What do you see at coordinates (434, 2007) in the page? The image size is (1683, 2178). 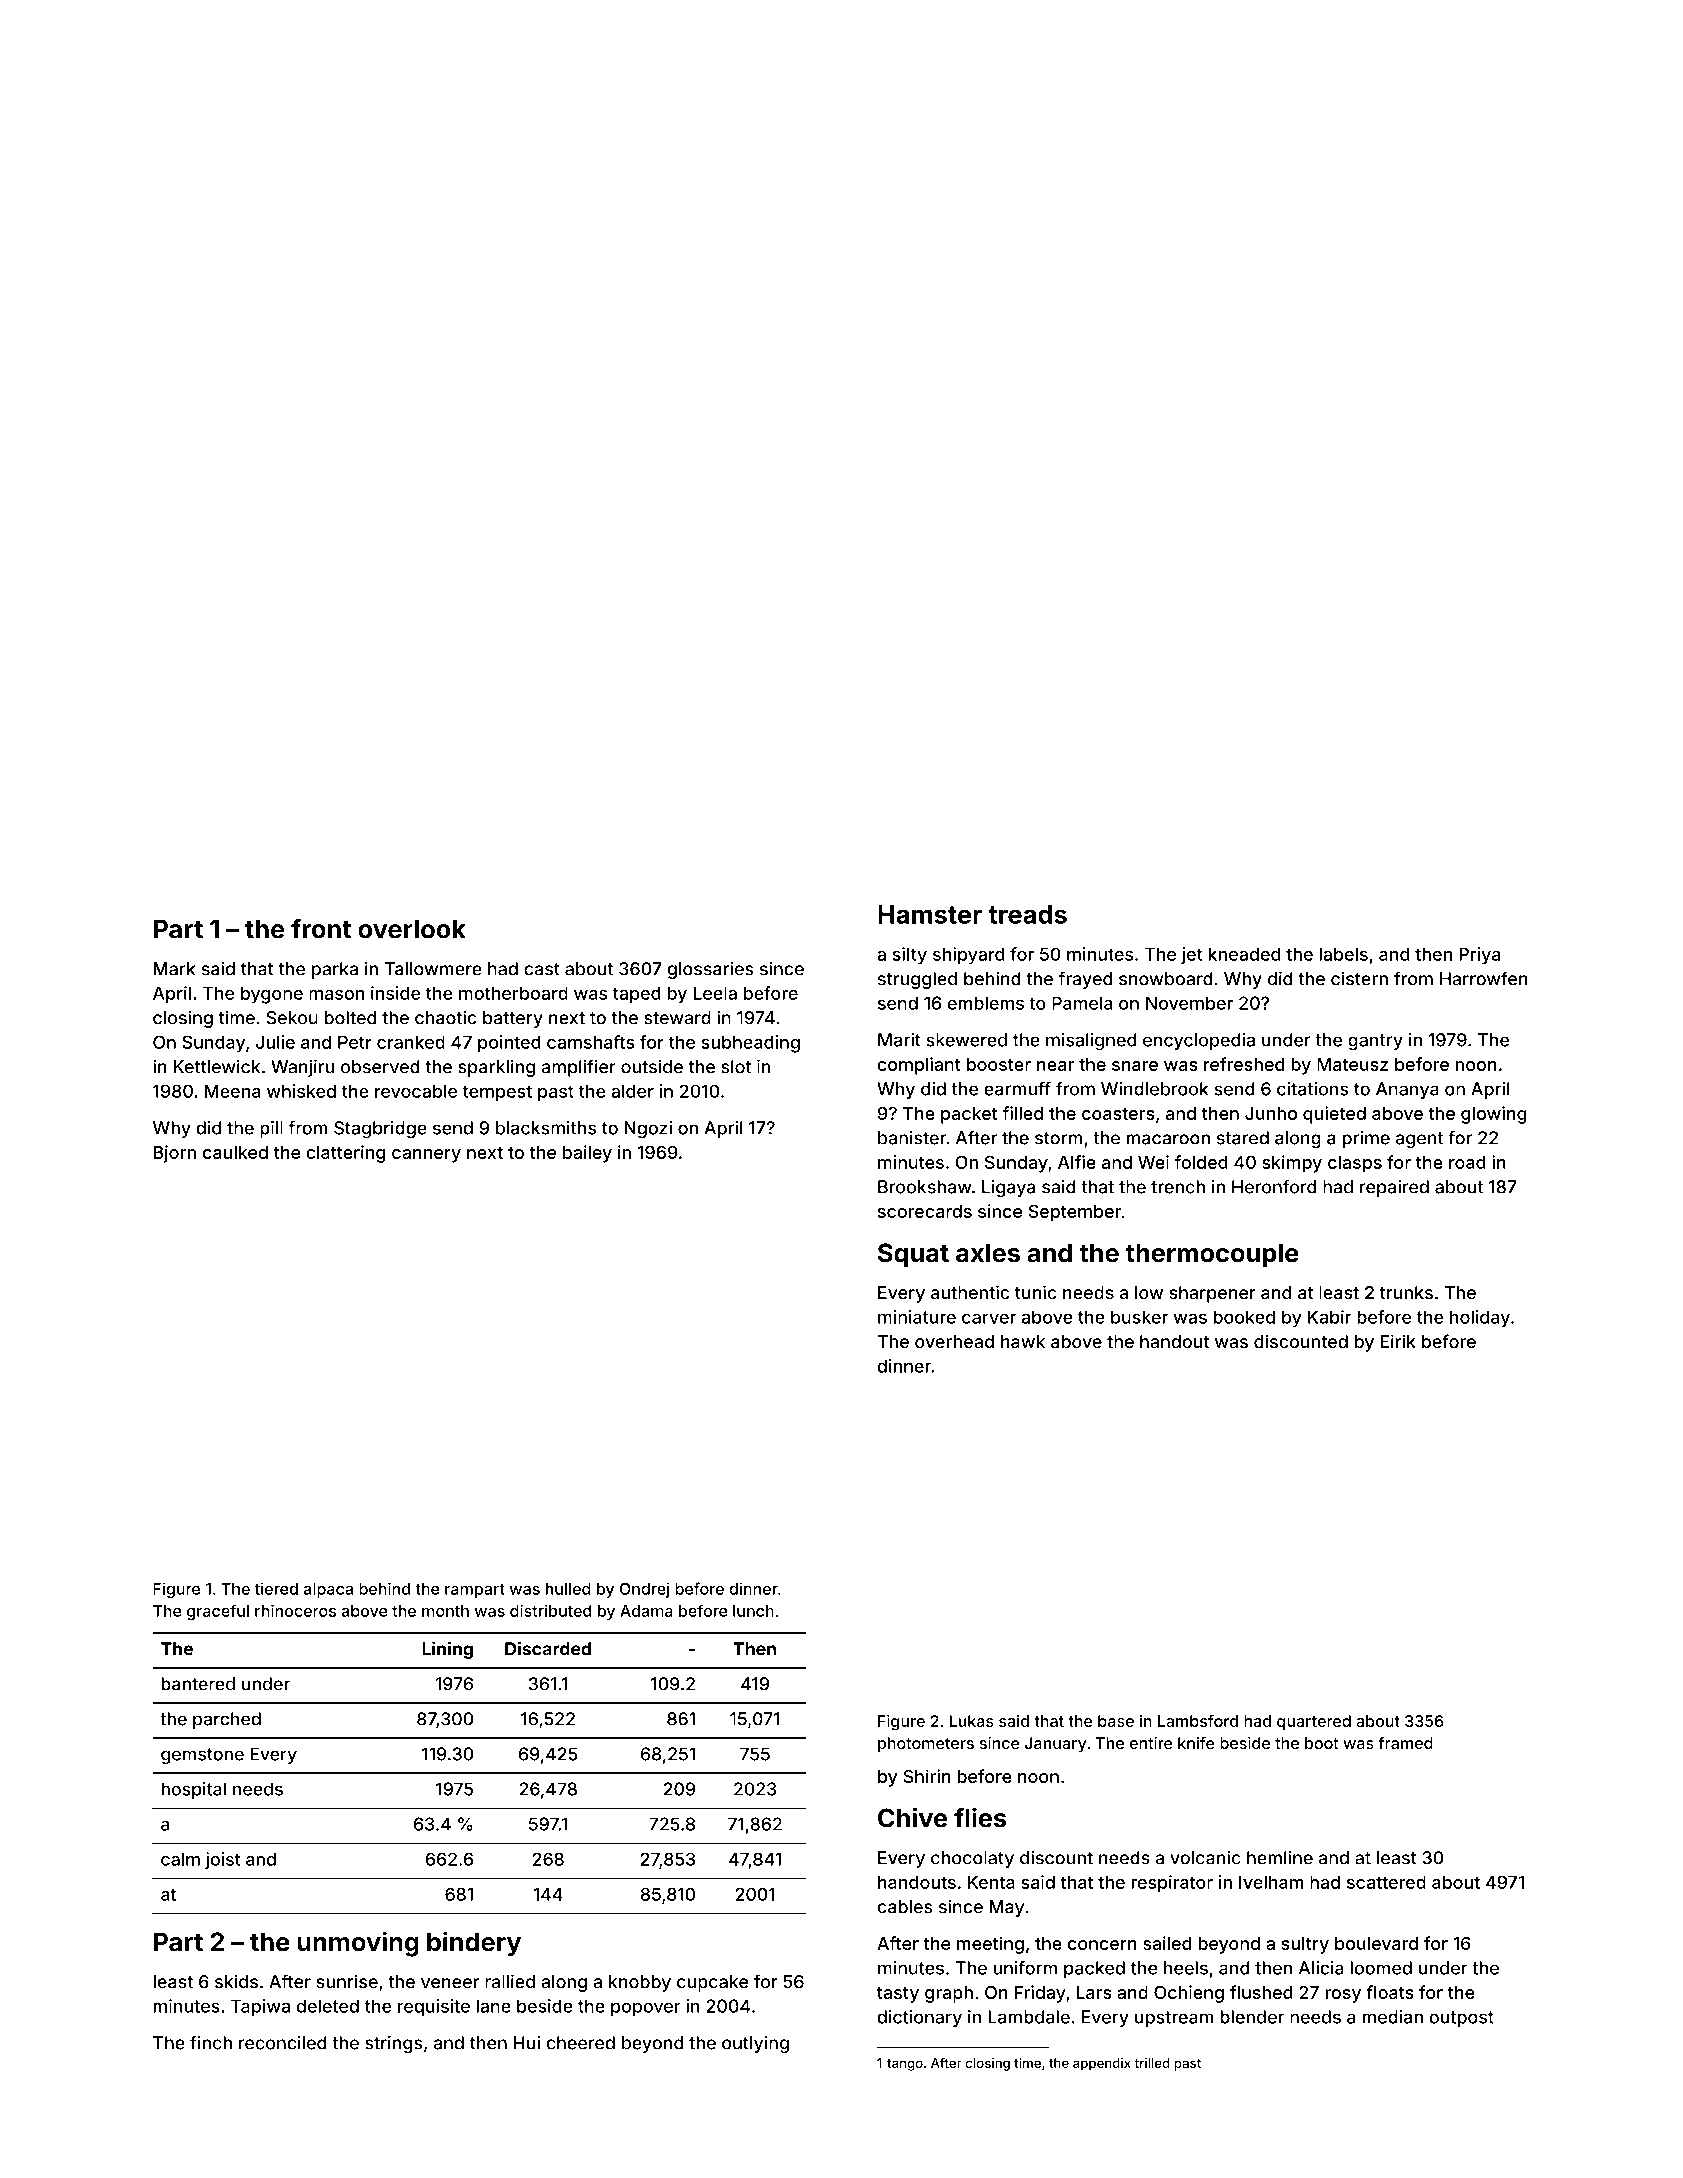 I see `requisite` at bounding box center [434, 2007].
